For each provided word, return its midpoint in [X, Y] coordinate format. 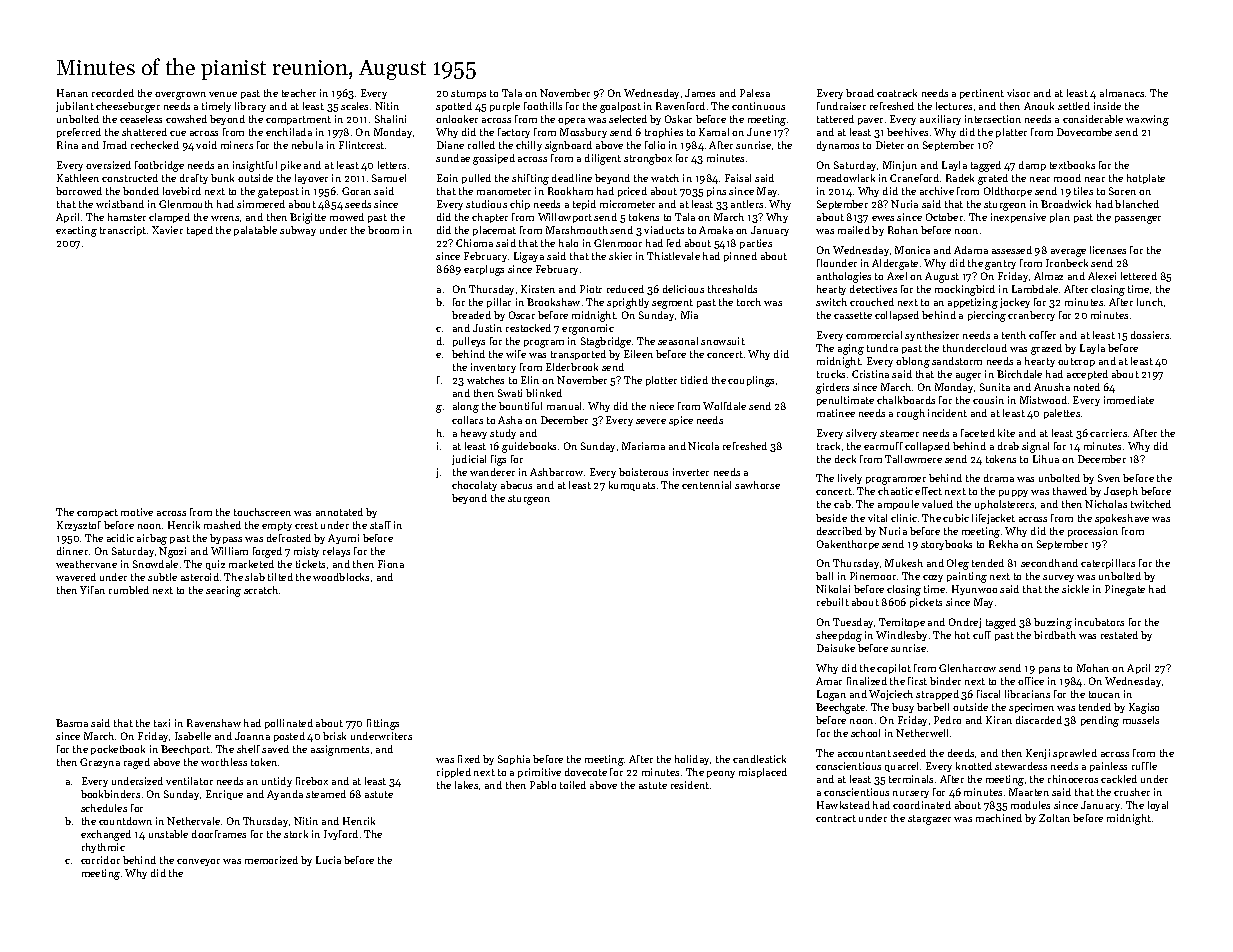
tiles [1083, 191]
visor [1018, 93]
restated [1119, 635]
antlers [747, 204]
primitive [539, 773]
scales [354, 106]
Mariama [643, 446]
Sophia [514, 760]
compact [97, 513]
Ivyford [341, 835]
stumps [468, 94]
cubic [956, 518]
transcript [123, 231]
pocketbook [118, 750]
